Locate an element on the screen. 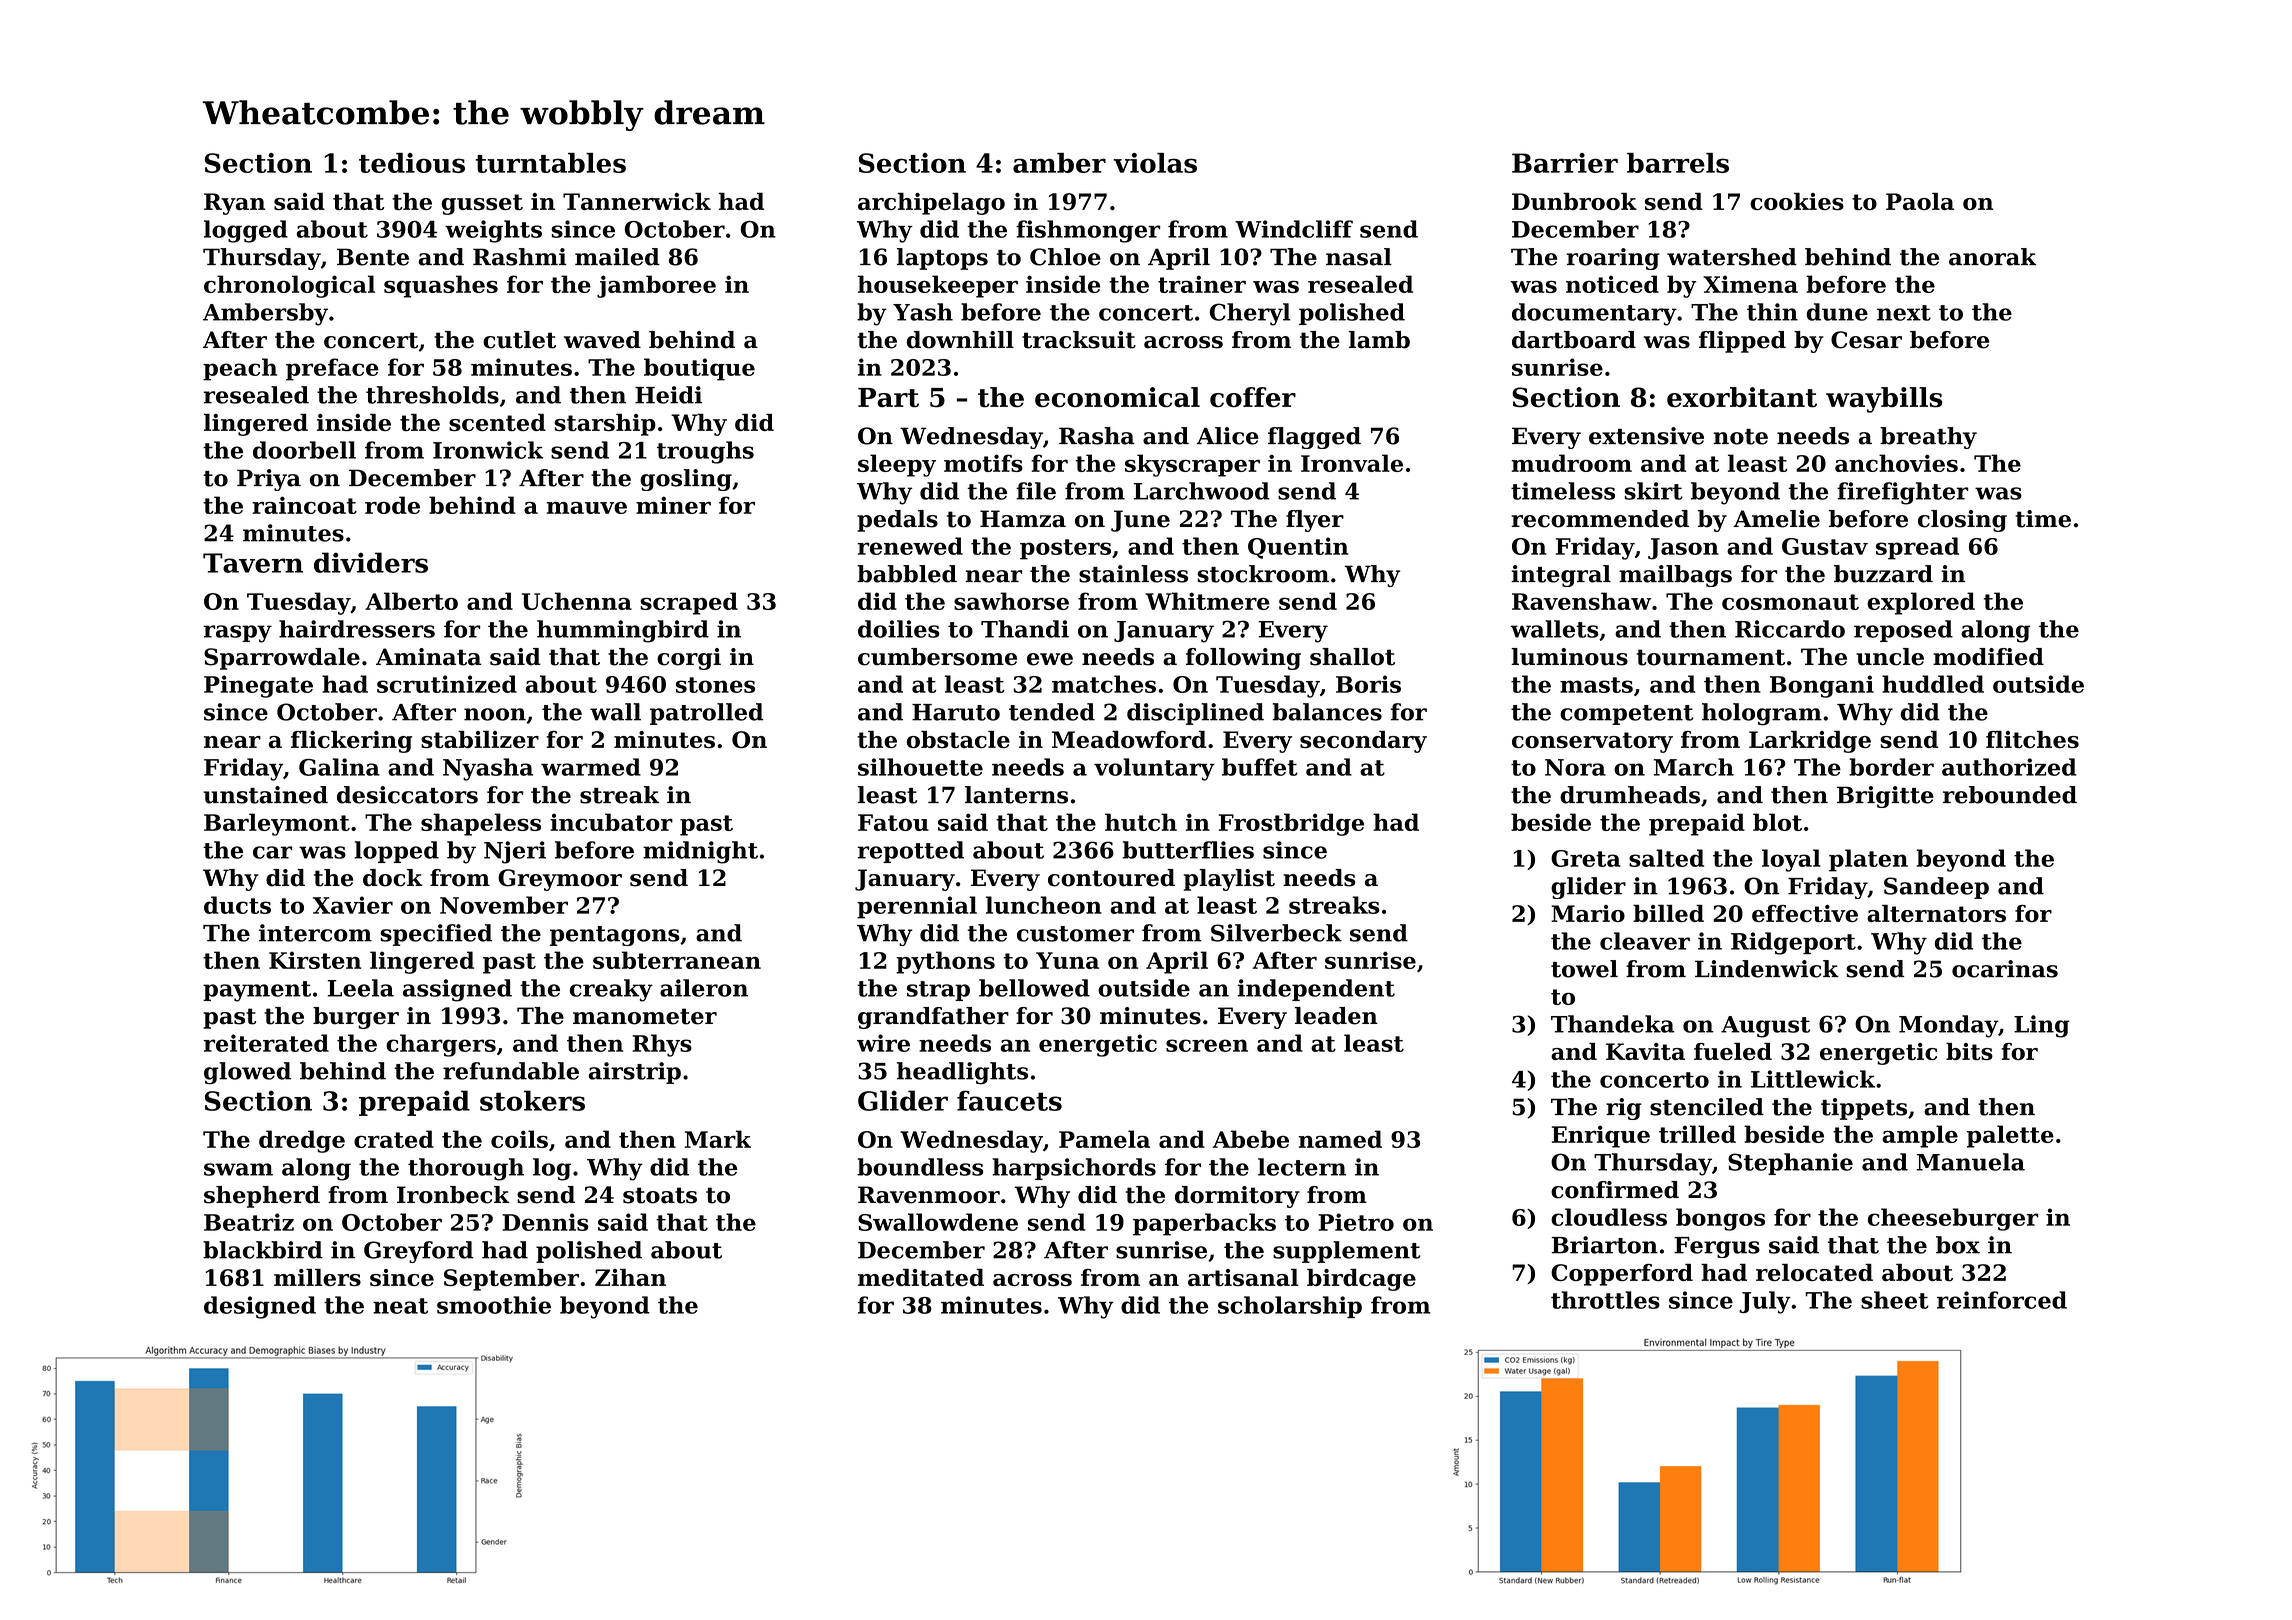 The image size is (2292, 1620). rebounded is located at coordinates (2010, 795).
